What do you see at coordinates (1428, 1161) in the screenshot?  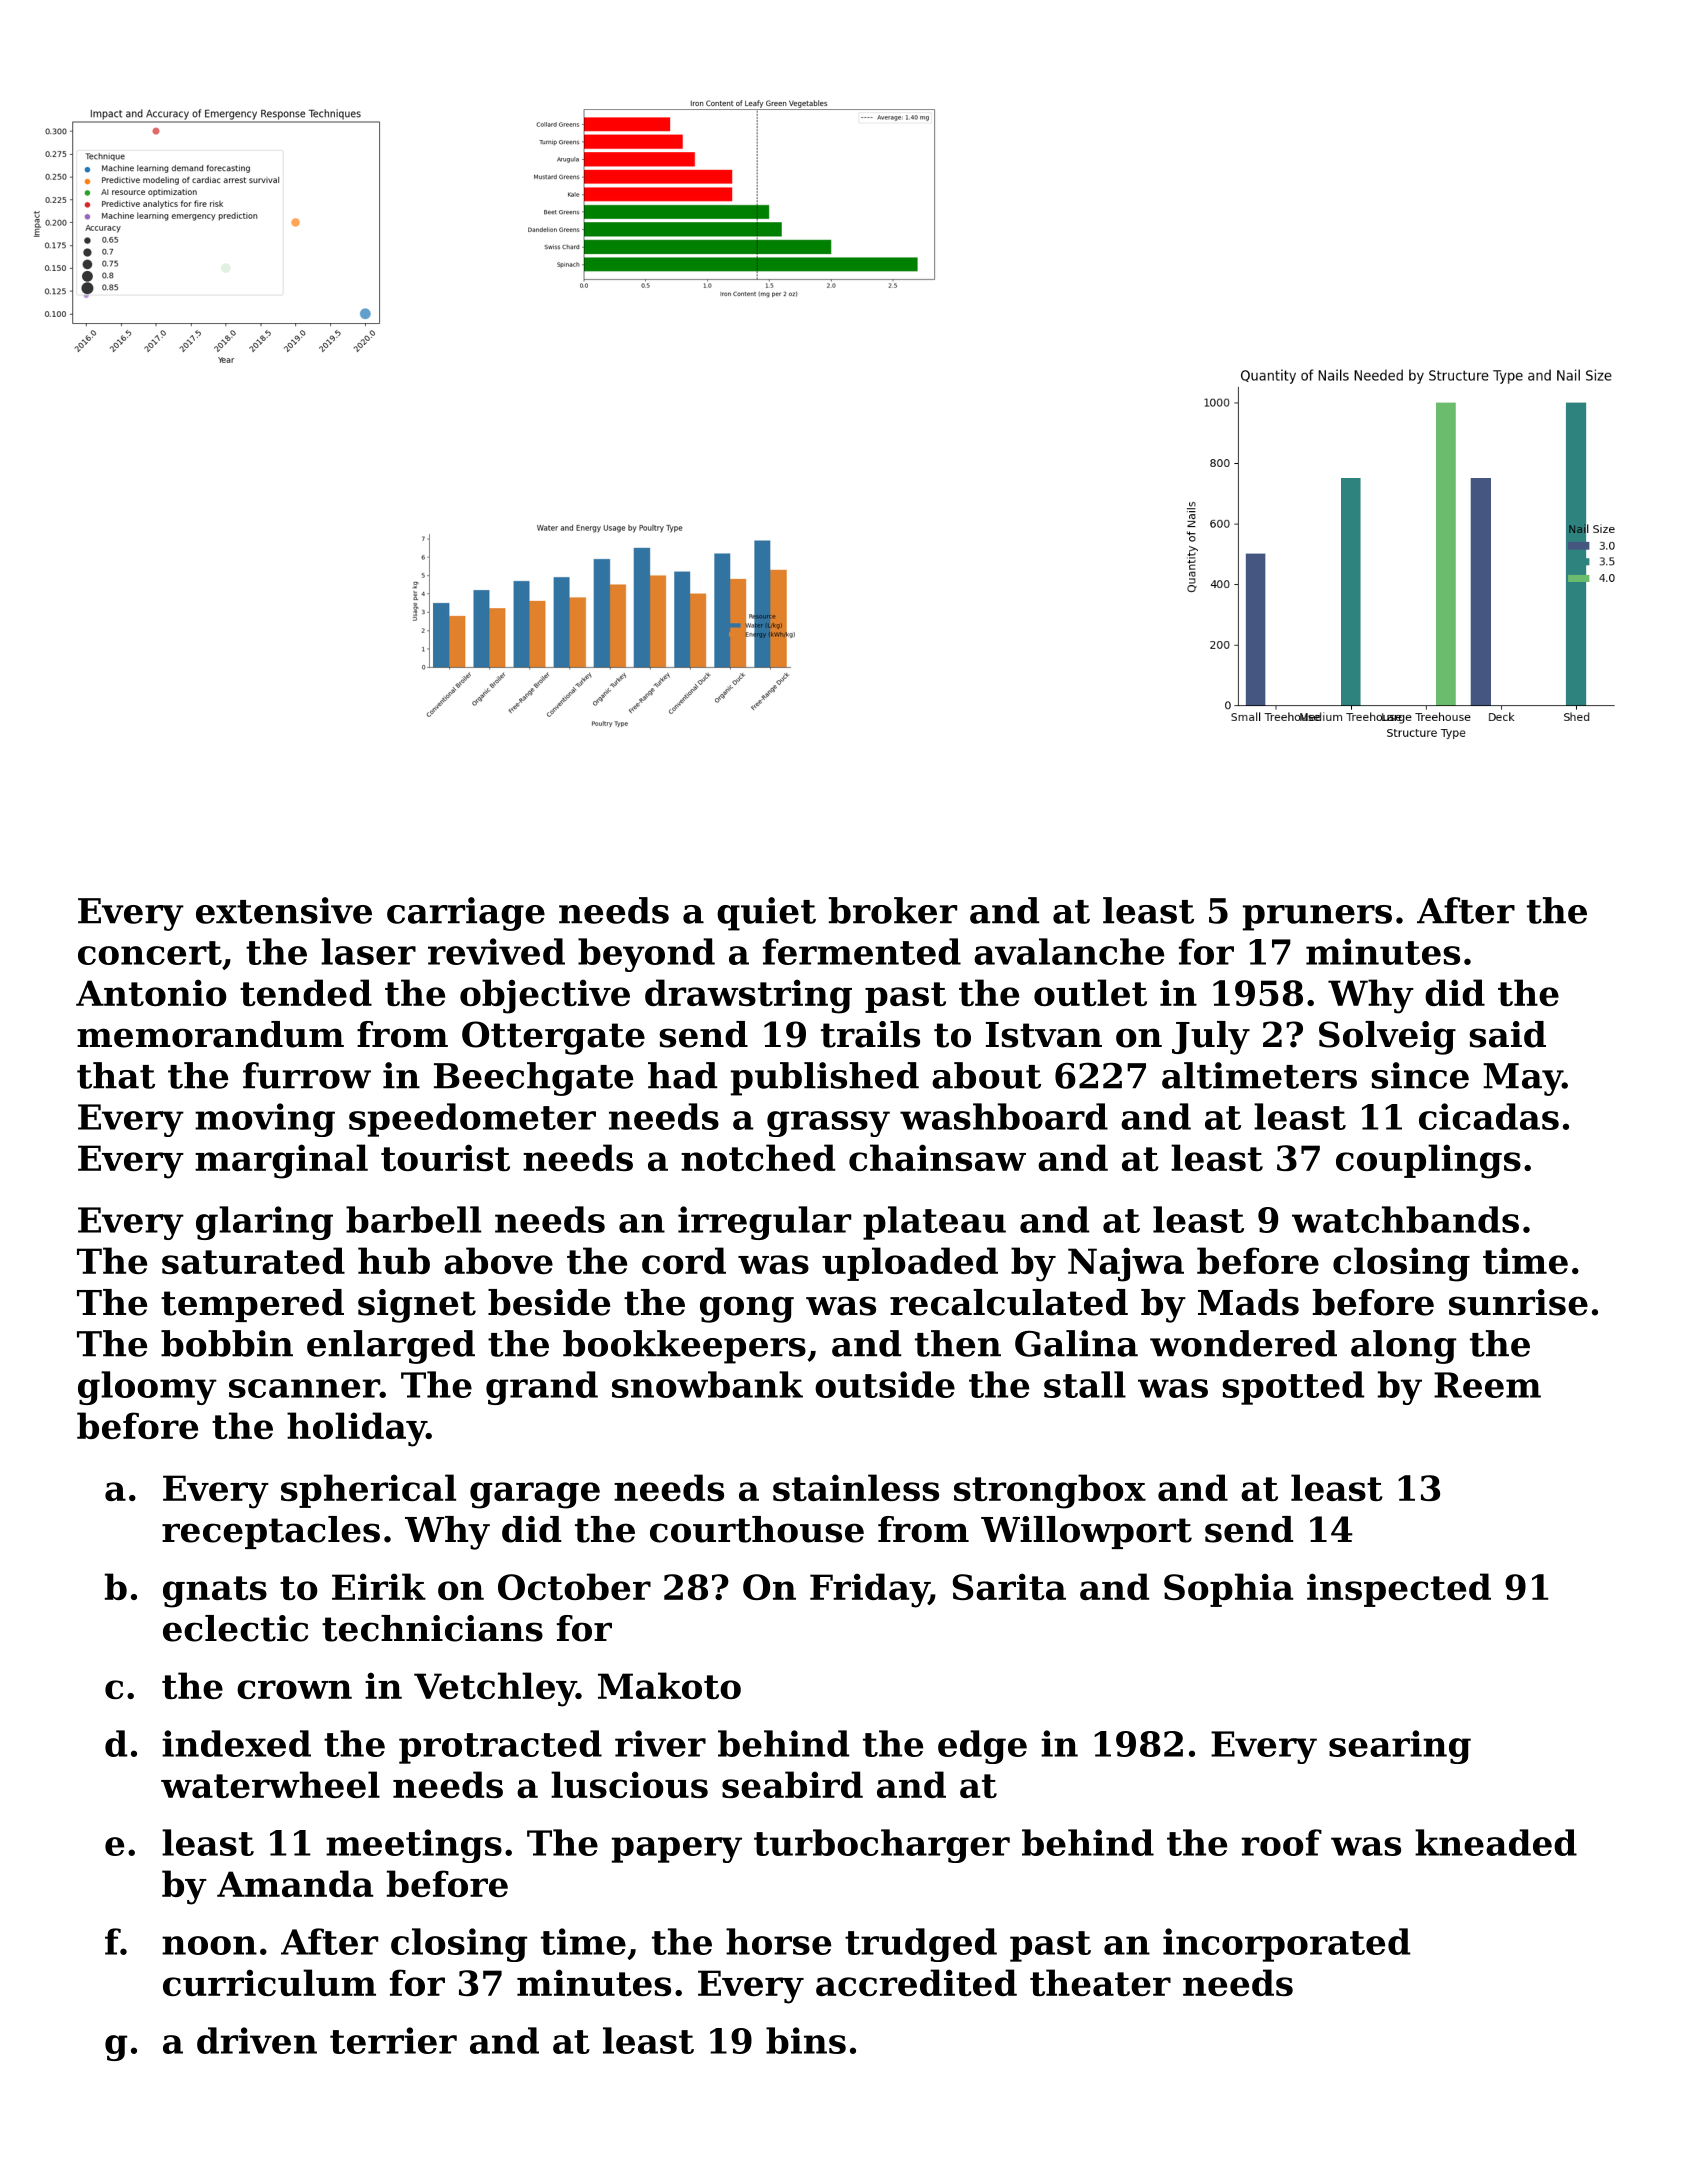 I see `couplings` at bounding box center [1428, 1161].
